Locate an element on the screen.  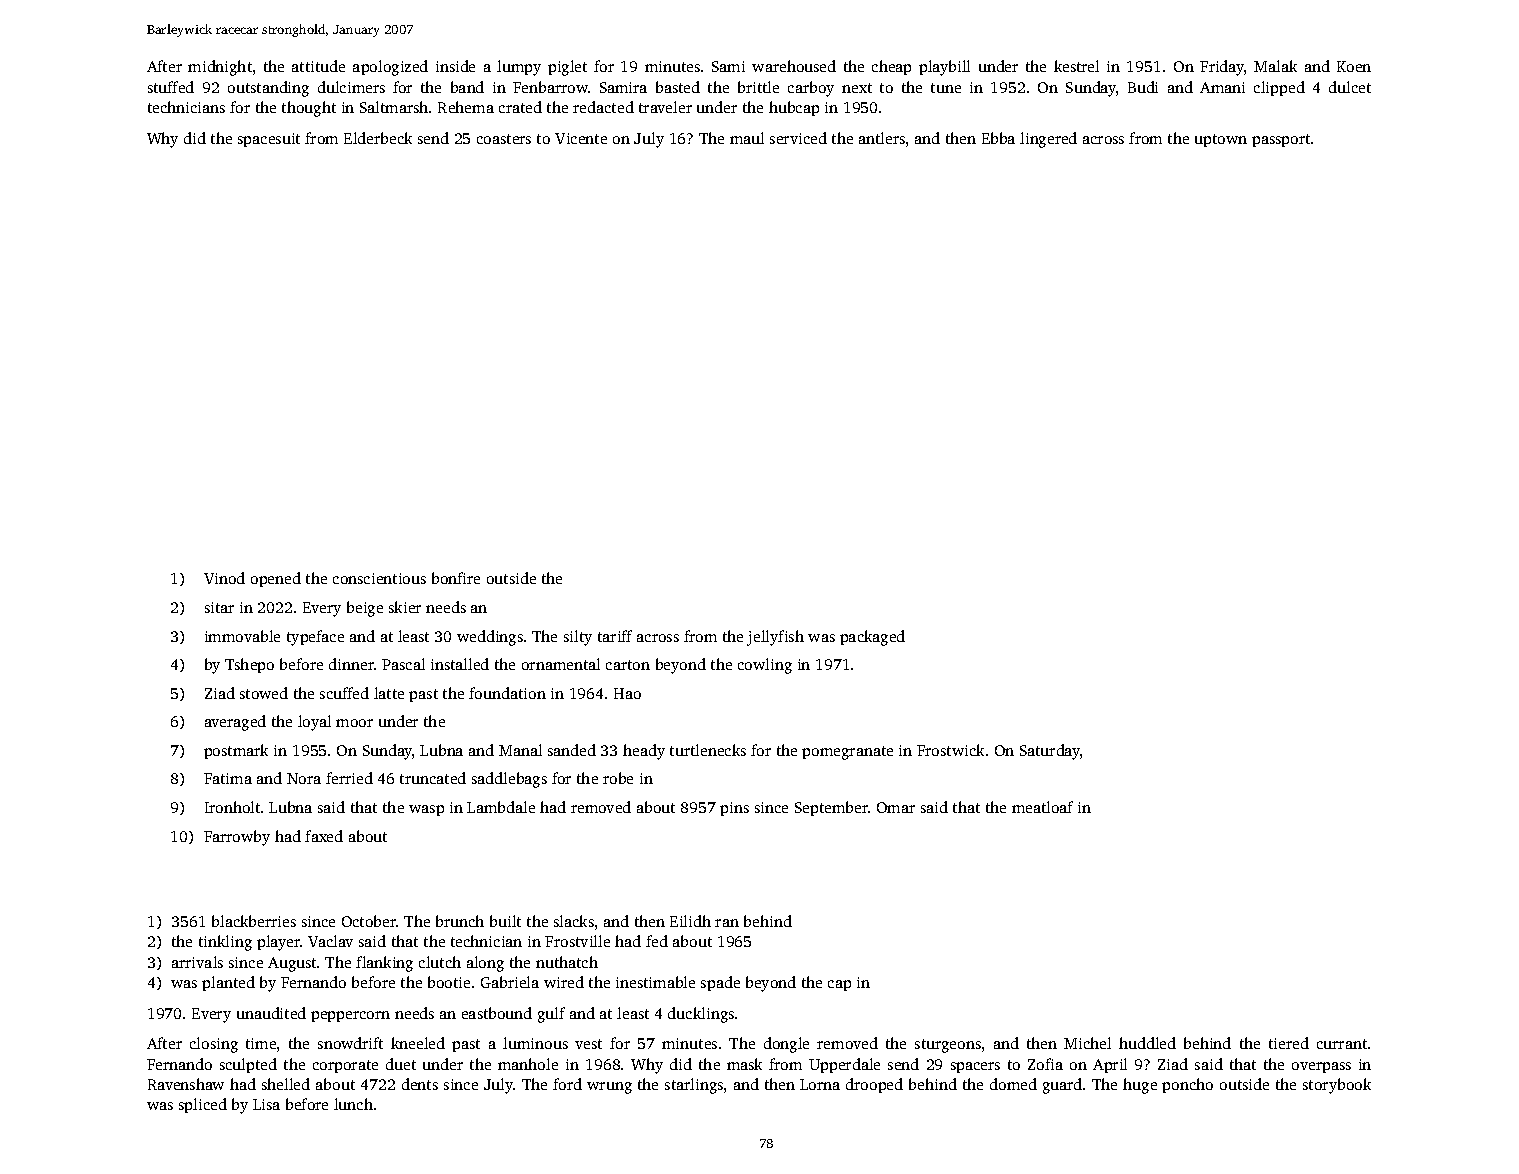
currant is located at coordinates (1342, 1044).
